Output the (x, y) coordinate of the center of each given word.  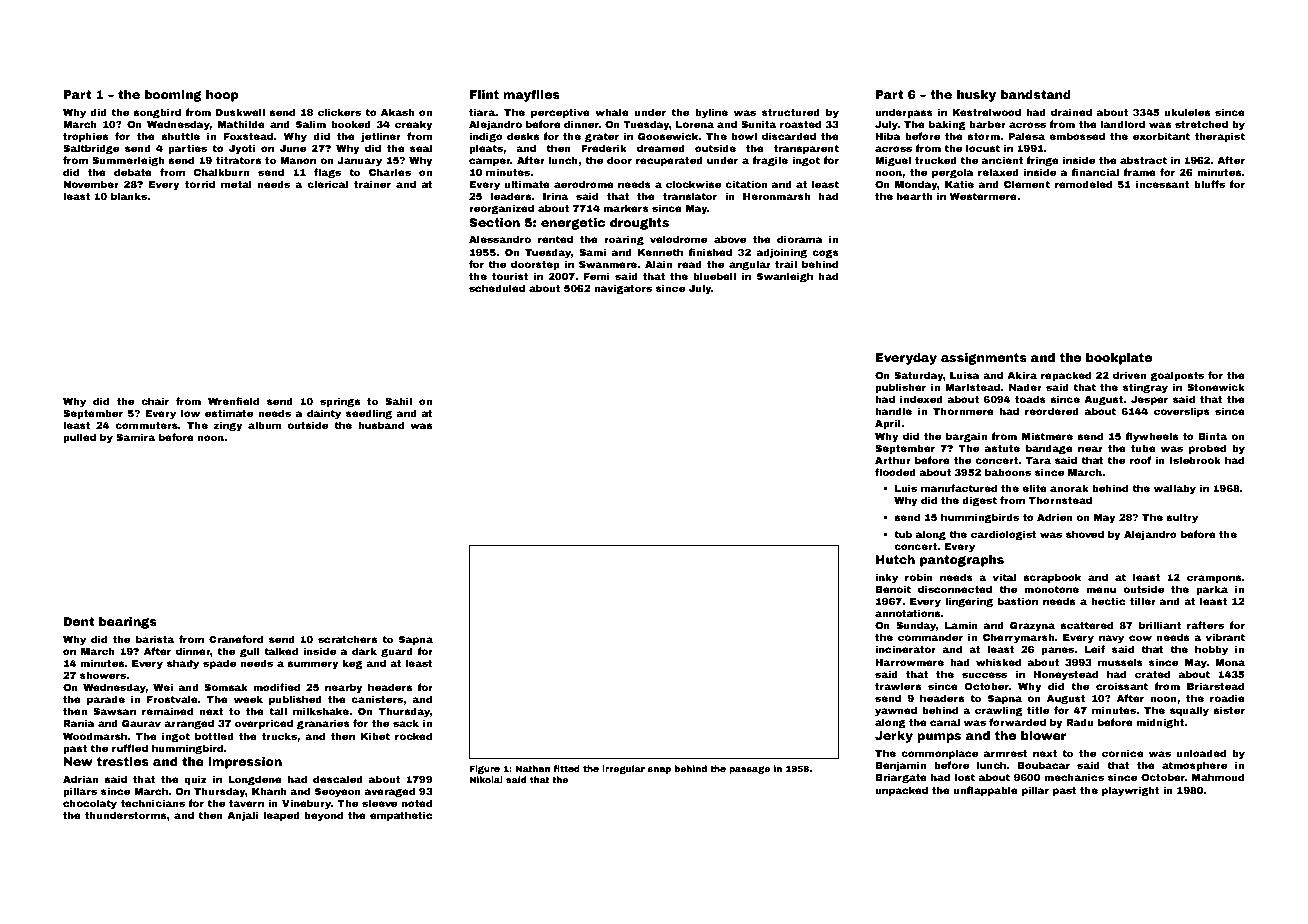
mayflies (531, 96)
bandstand (1036, 94)
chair (155, 401)
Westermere (983, 196)
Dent (79, 621)
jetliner (381, 137)
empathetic (401, 816)
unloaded (1201, 753)
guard (397, 652)
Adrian (81, 779)
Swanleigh (785, 277)
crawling (999, 711)
